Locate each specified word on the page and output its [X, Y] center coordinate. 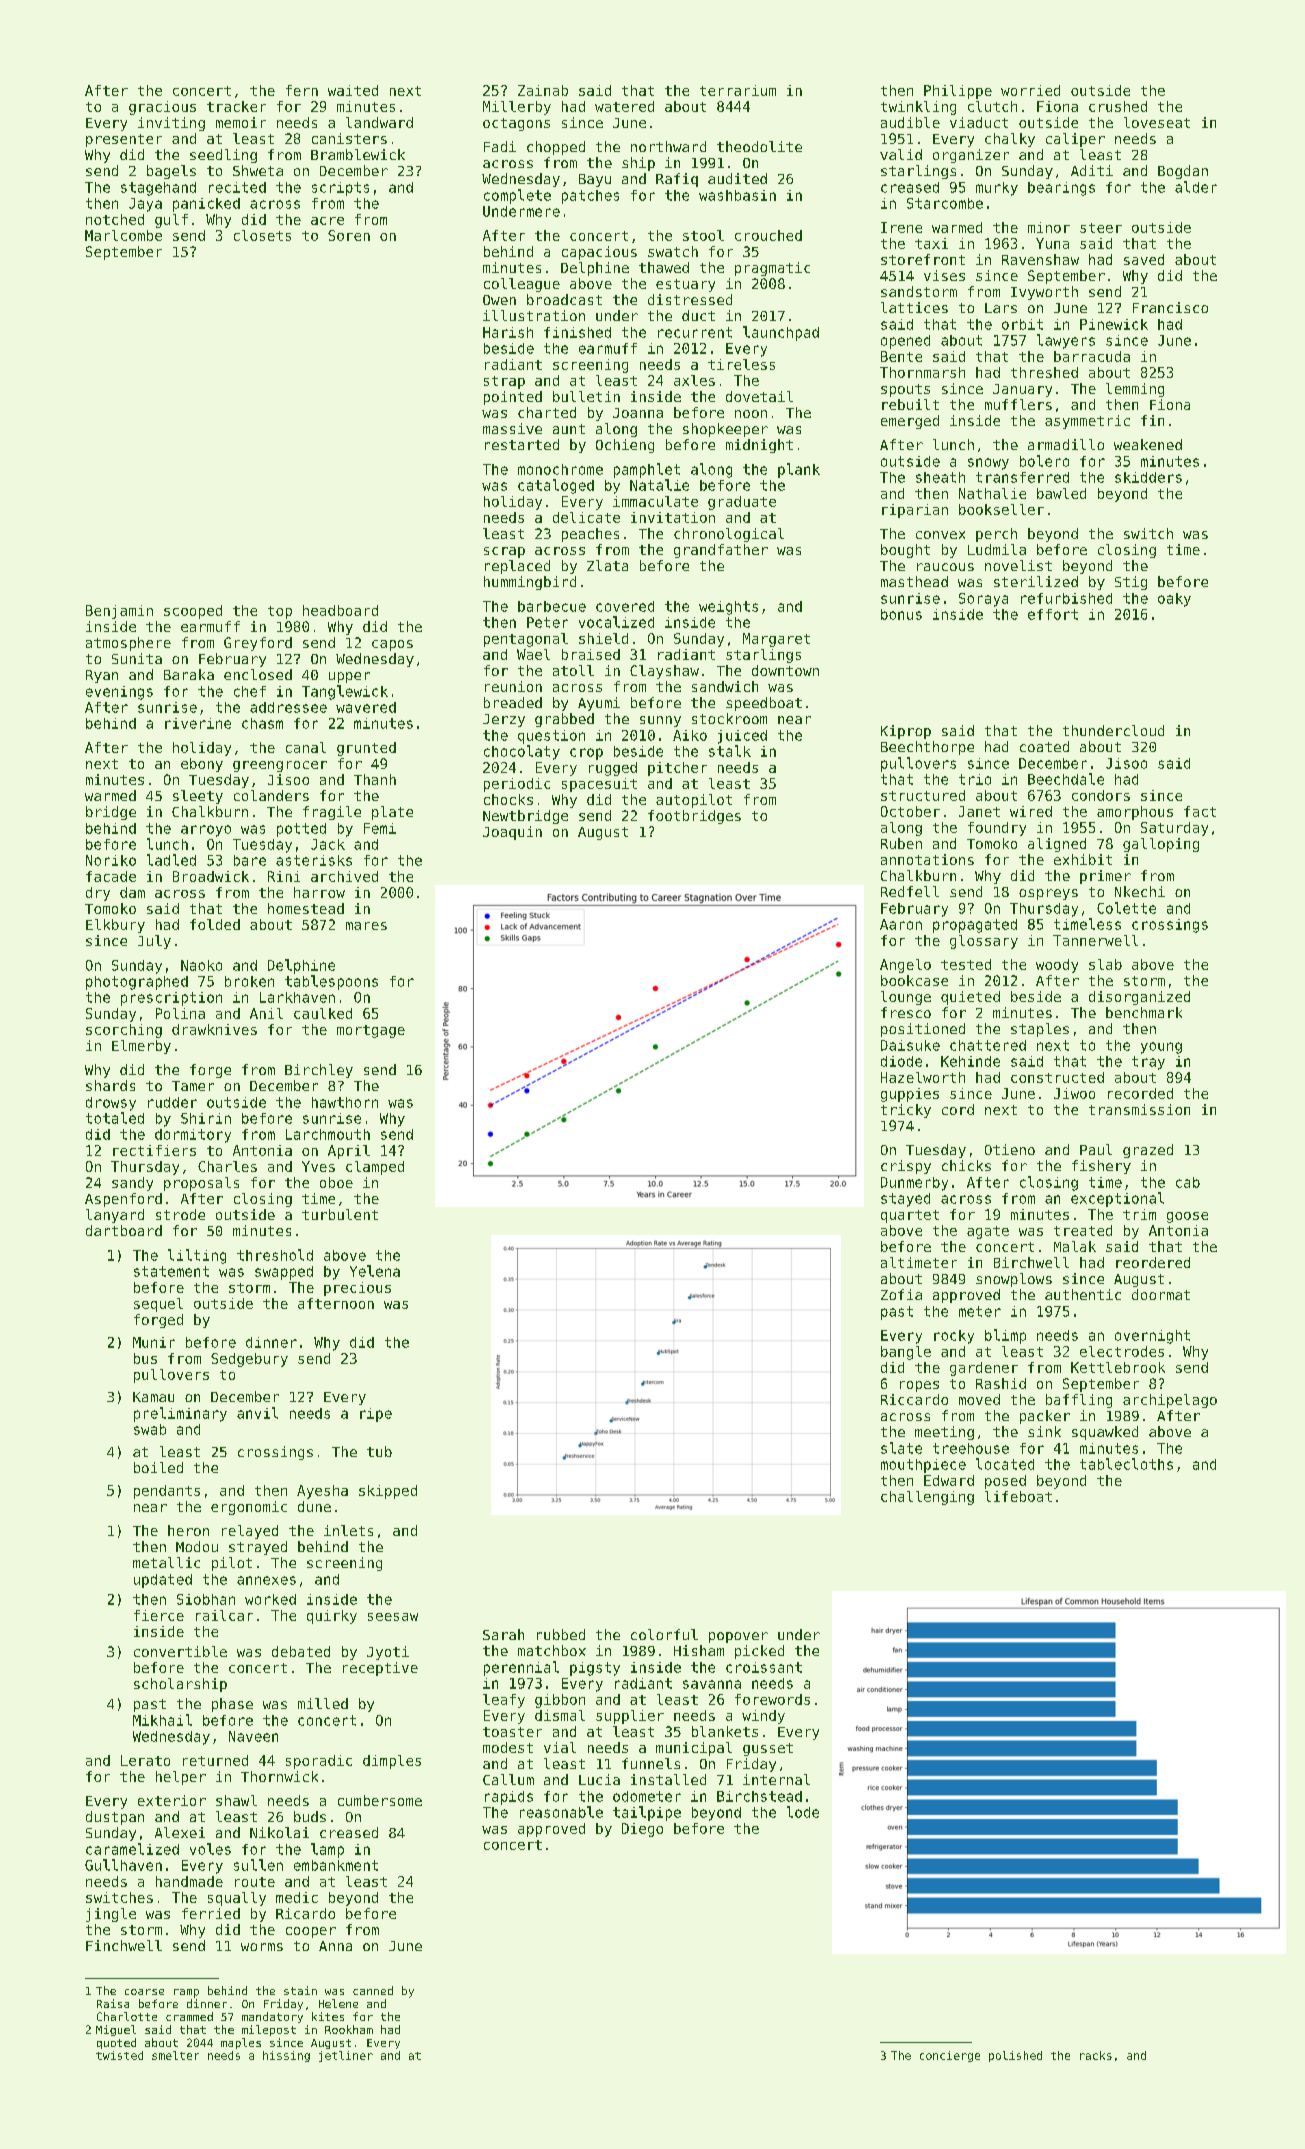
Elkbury [115, 926]
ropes [919, 1386]
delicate [586, 517]
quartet [910, 1216]
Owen [499, 300]
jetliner [346, 2056]
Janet [979, 811]
